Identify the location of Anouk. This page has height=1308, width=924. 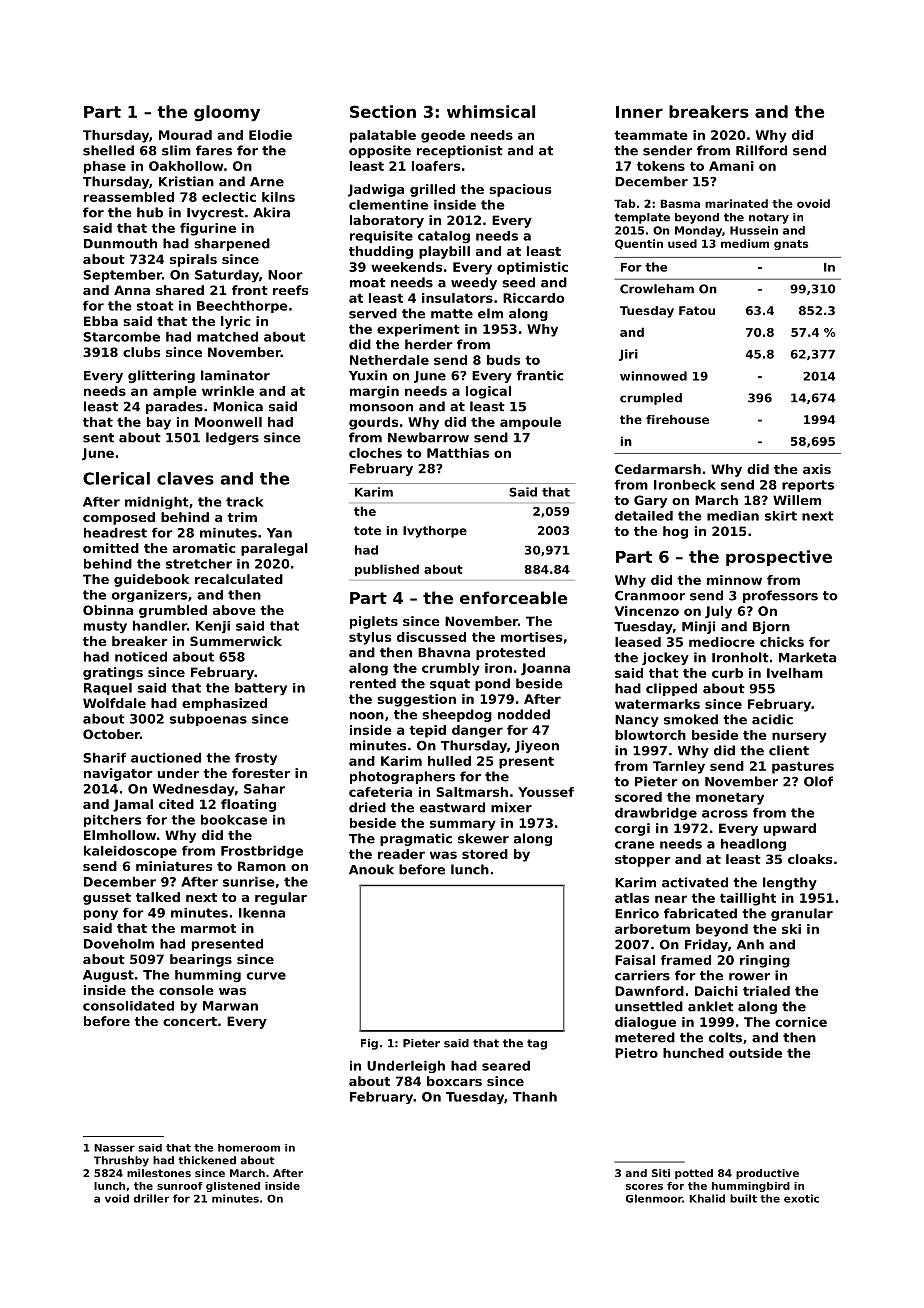
(371, 869).
